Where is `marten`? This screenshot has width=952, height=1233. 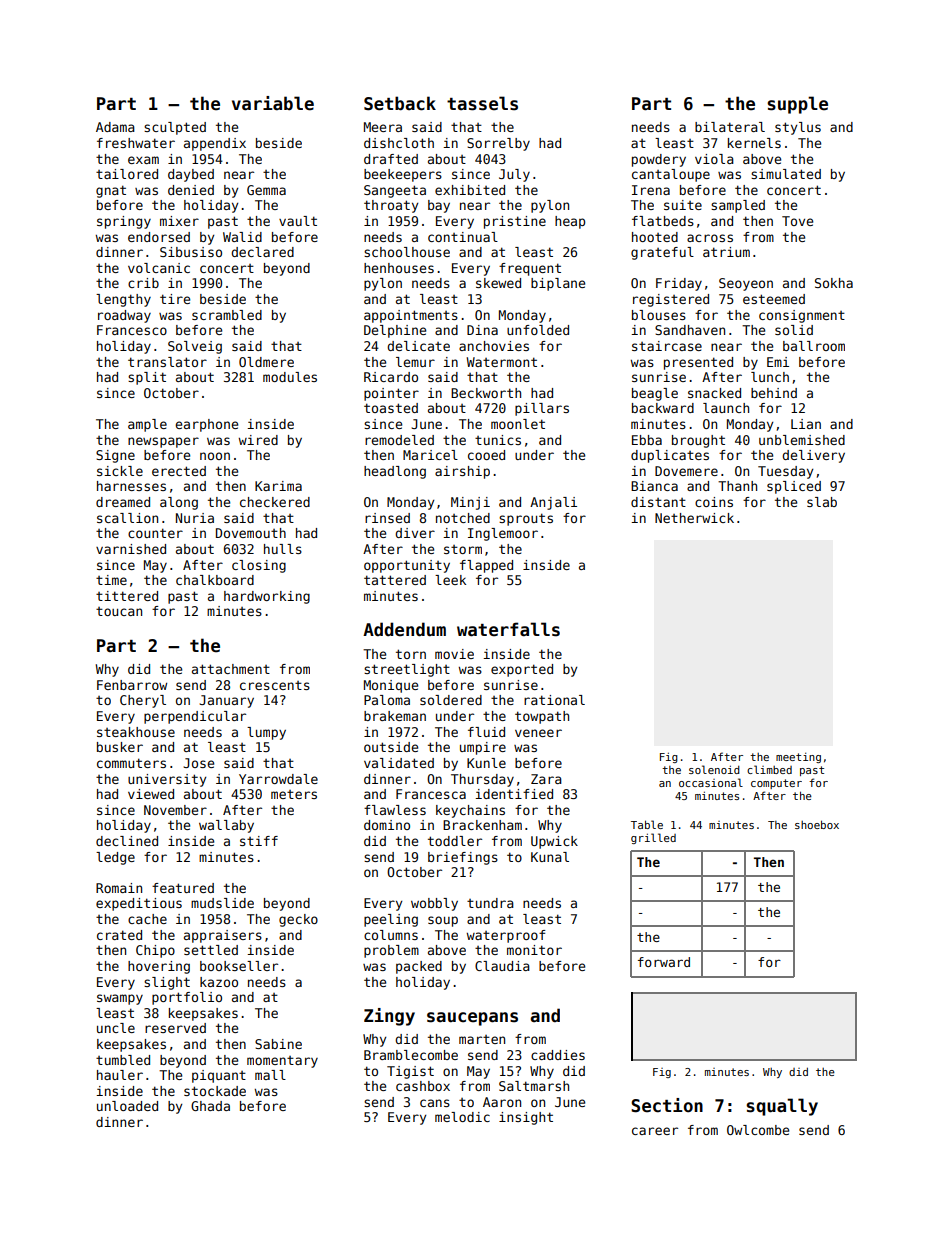
marten is located at coordinates (482, 1039).
